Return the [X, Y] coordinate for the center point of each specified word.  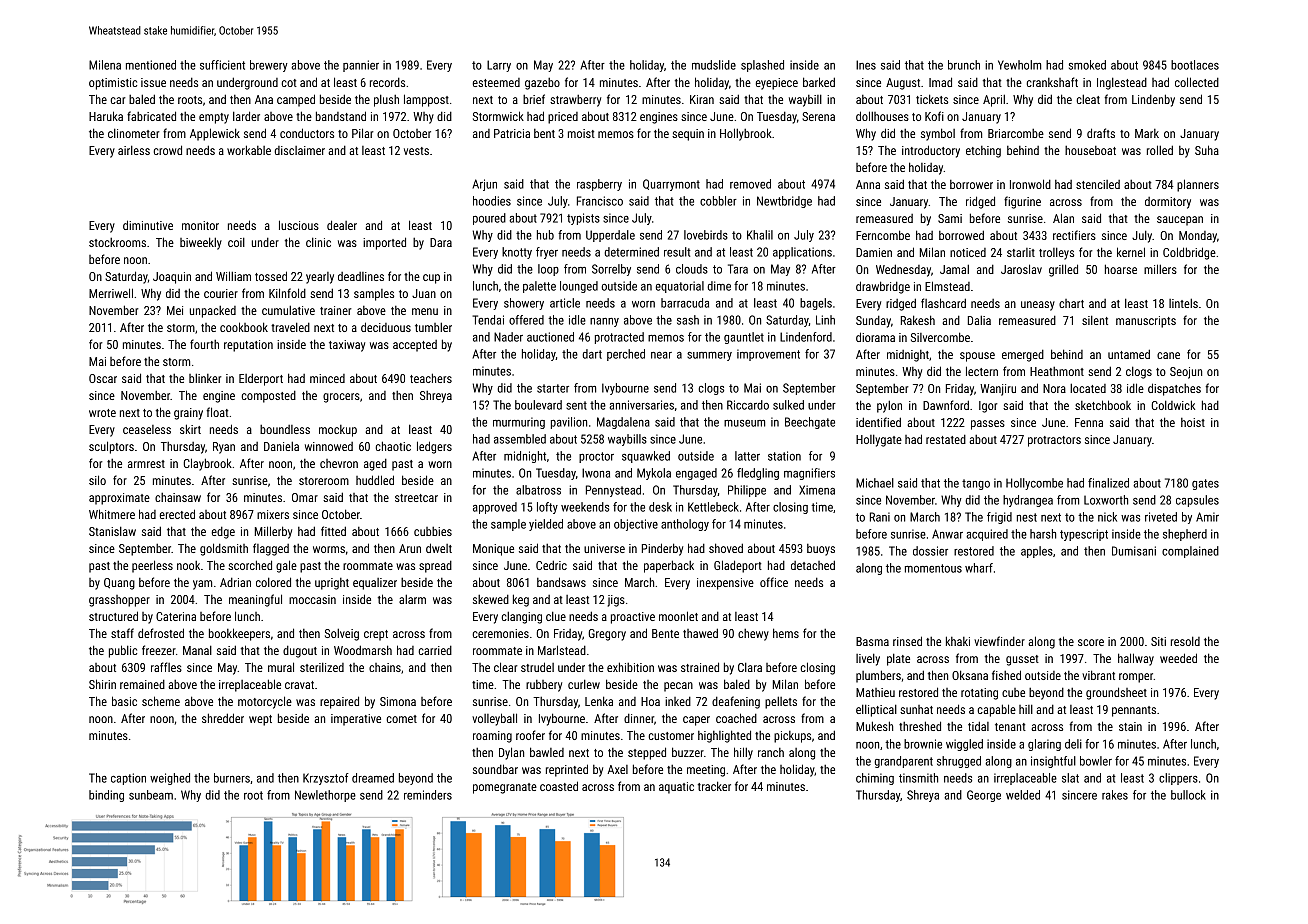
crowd [167, 150]
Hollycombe [1034, 484]
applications [802, 253]
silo [97, 480]
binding [106, 796]
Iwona [596, 473]
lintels [1183, 303]
